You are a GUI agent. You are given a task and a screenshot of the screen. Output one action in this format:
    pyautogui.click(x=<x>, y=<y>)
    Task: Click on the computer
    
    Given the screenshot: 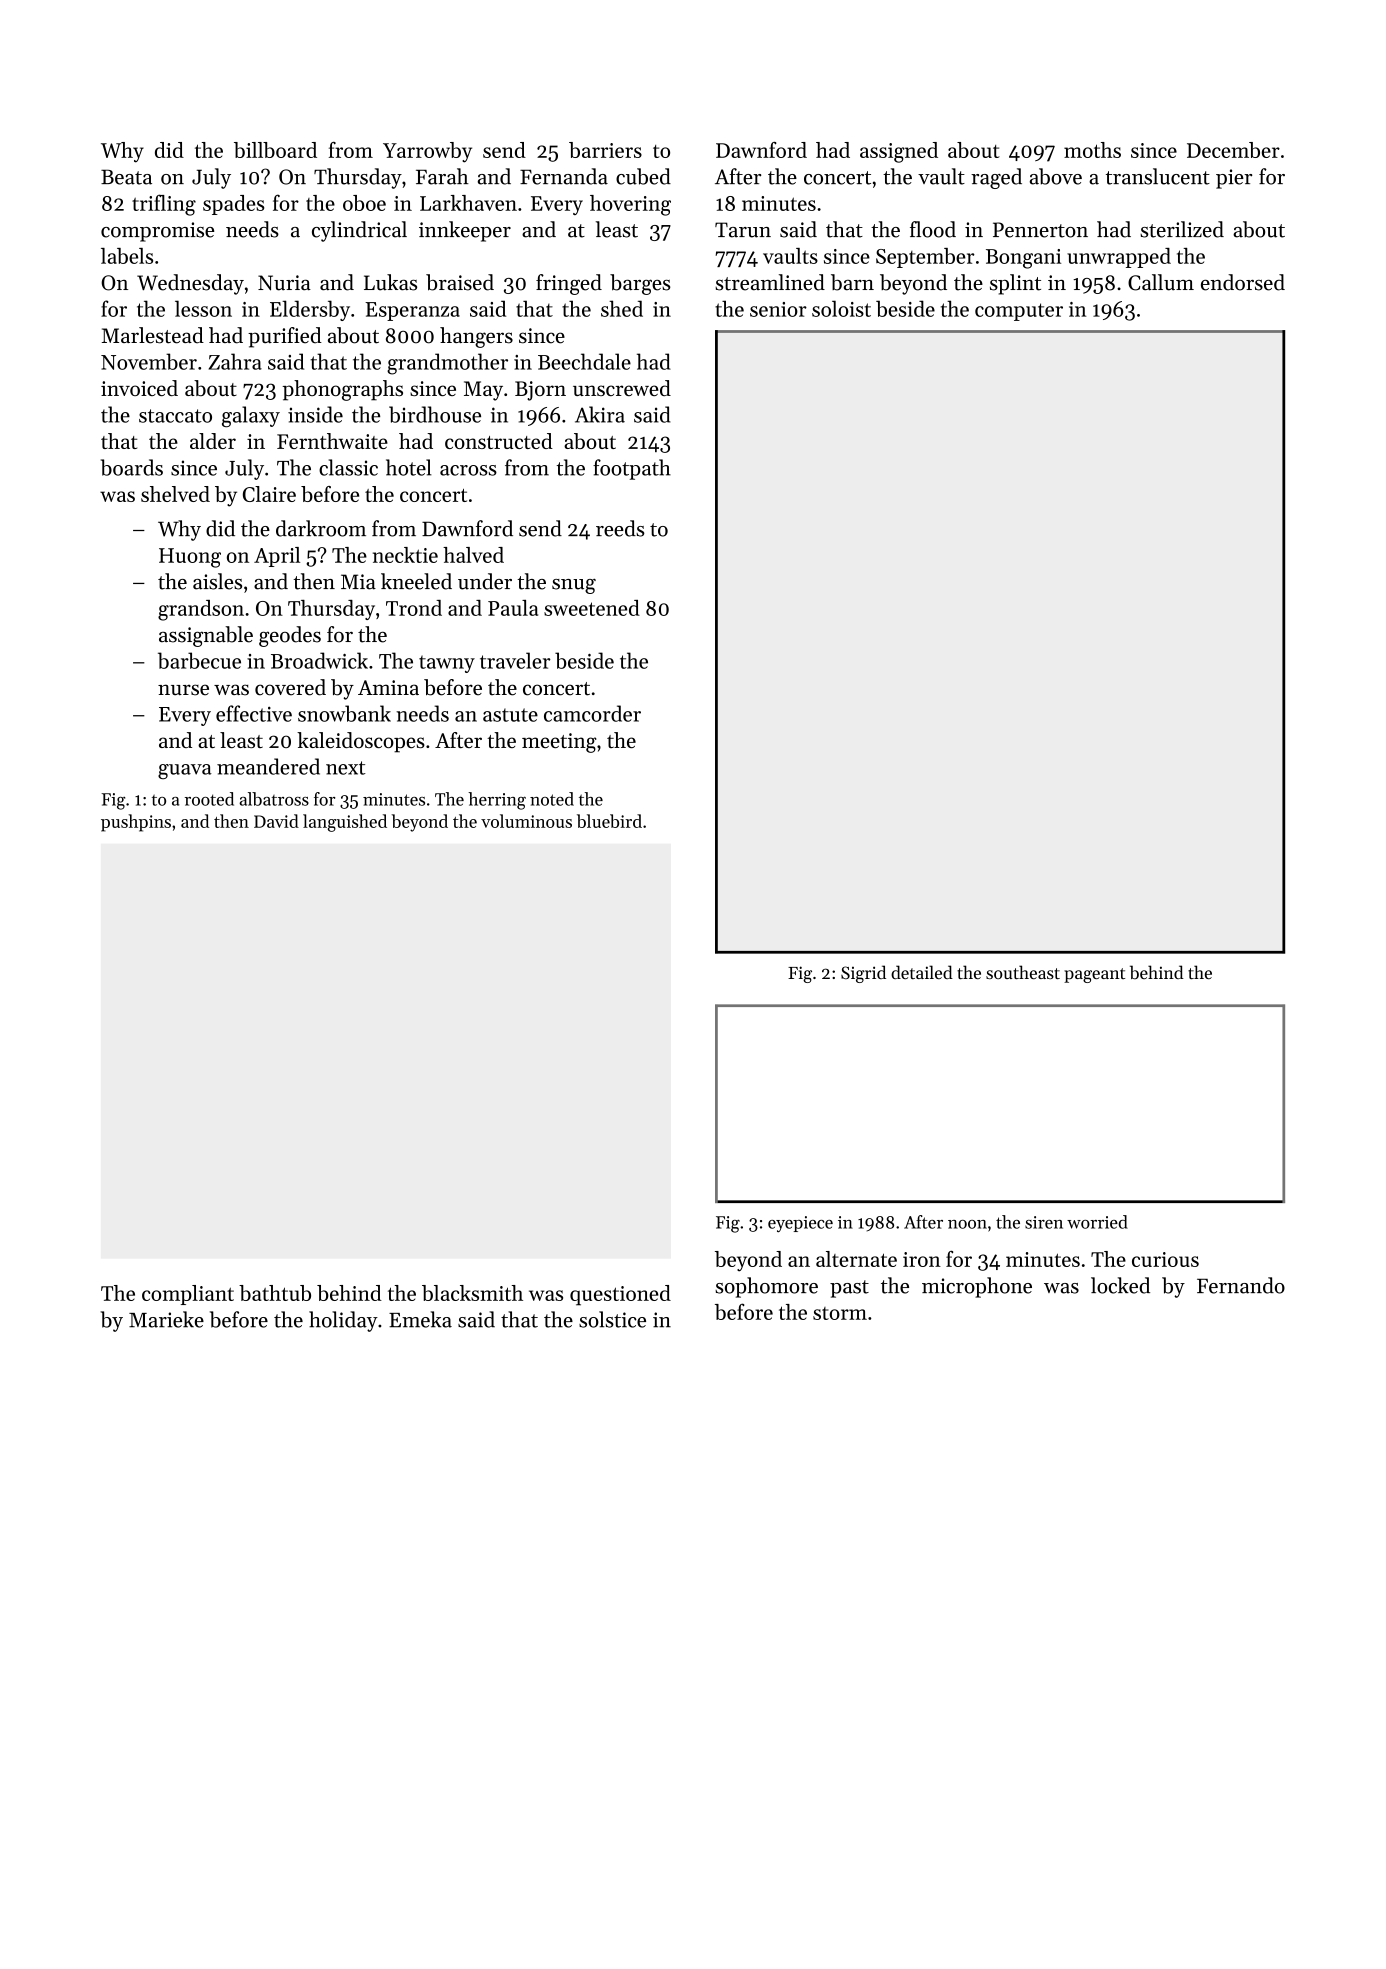 What is the action you would take?
    pyautogui.click(x=1019, y=312)
